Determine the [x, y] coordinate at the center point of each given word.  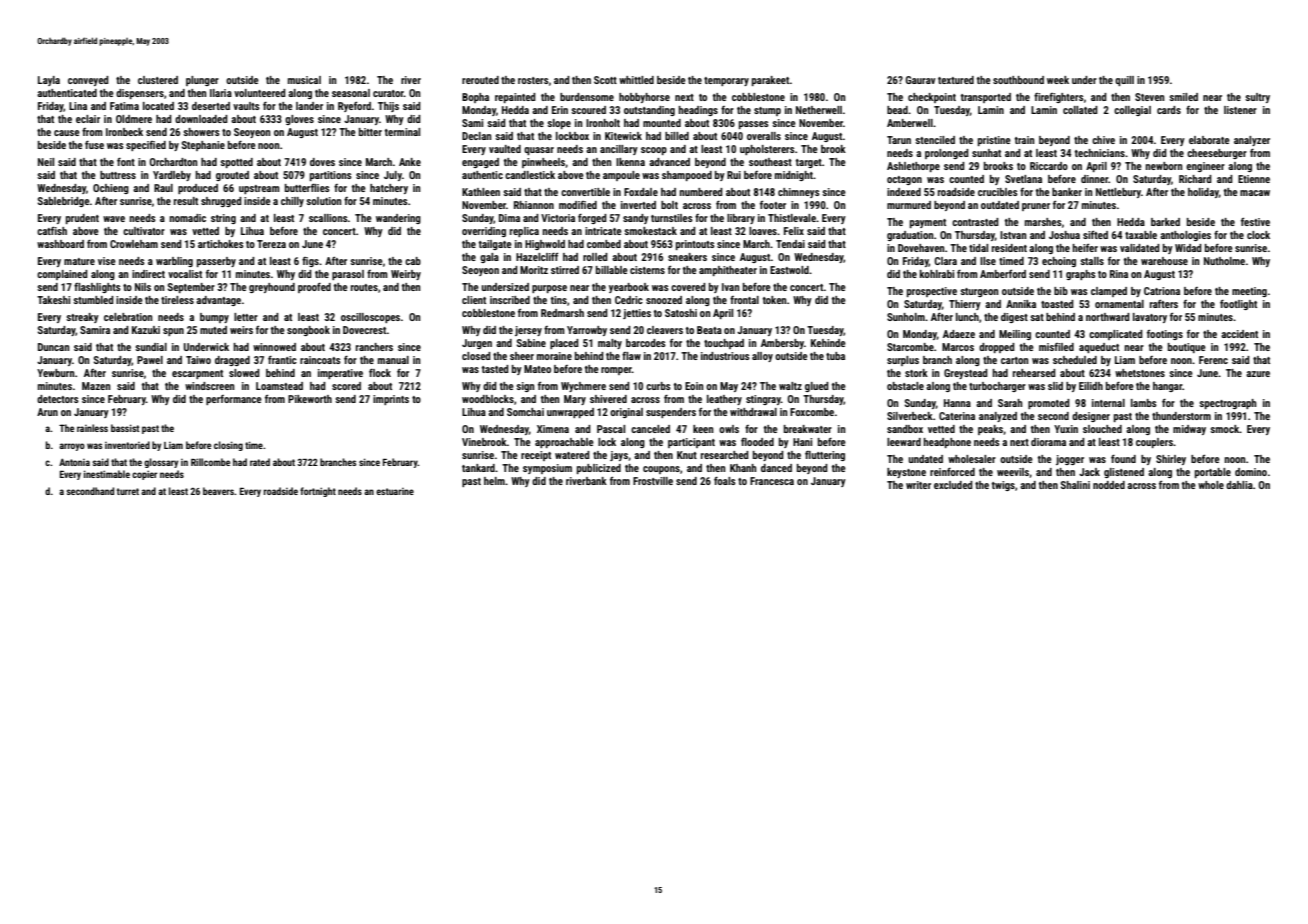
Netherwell [819, 110]
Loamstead [279, 386]
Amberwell [910, 123]
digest [1014, 318]
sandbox [905, 429]
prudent [82, 219]
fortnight [318, 492]
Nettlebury [1118, 193]
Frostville [653, 481]
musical [304, 80]
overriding [484, 232]
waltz [790, 386]
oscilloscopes [370, 318]
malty [610, 344]
